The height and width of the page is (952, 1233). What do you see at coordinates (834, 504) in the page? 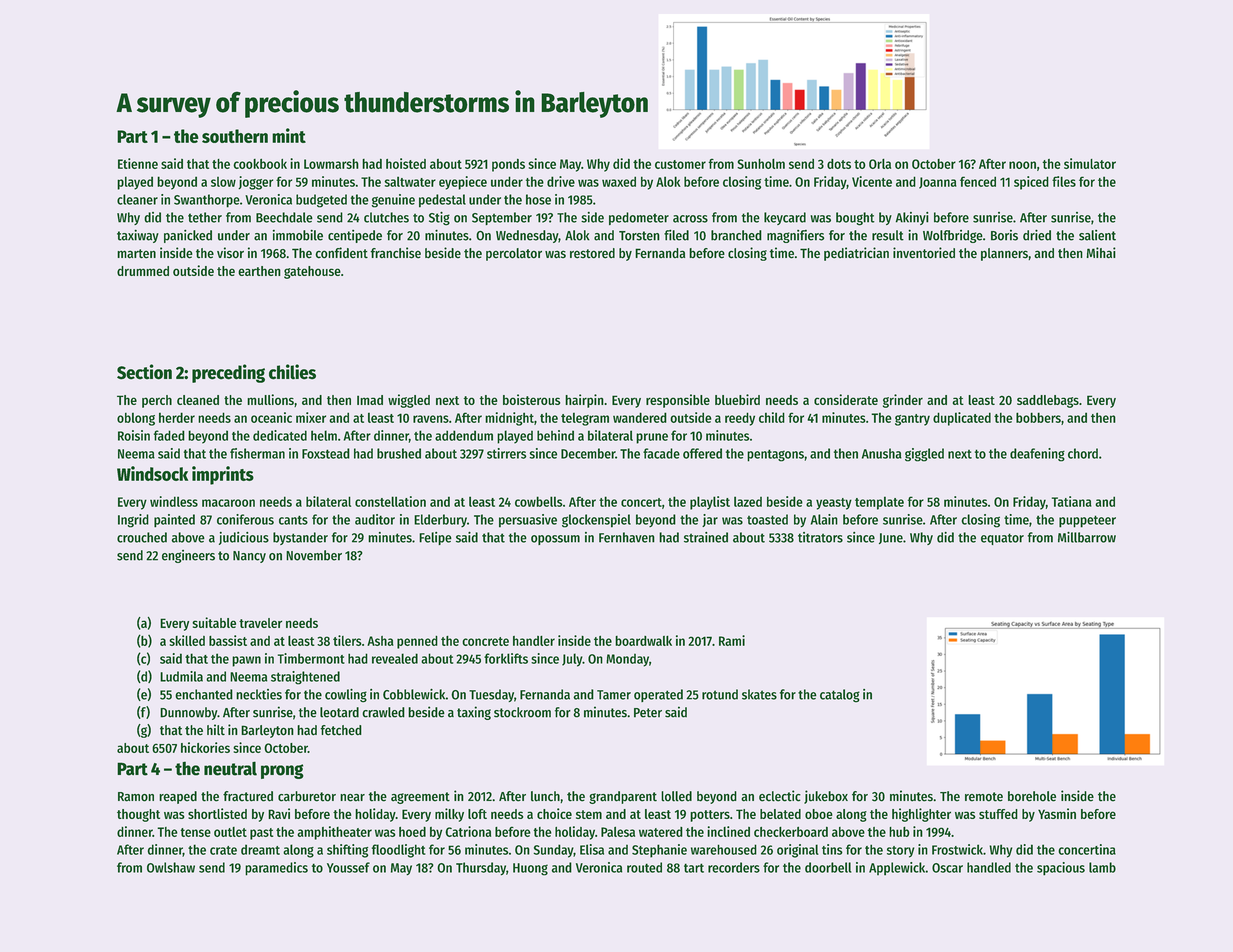
I see `yeasty` at bounding box center [834, 504].
